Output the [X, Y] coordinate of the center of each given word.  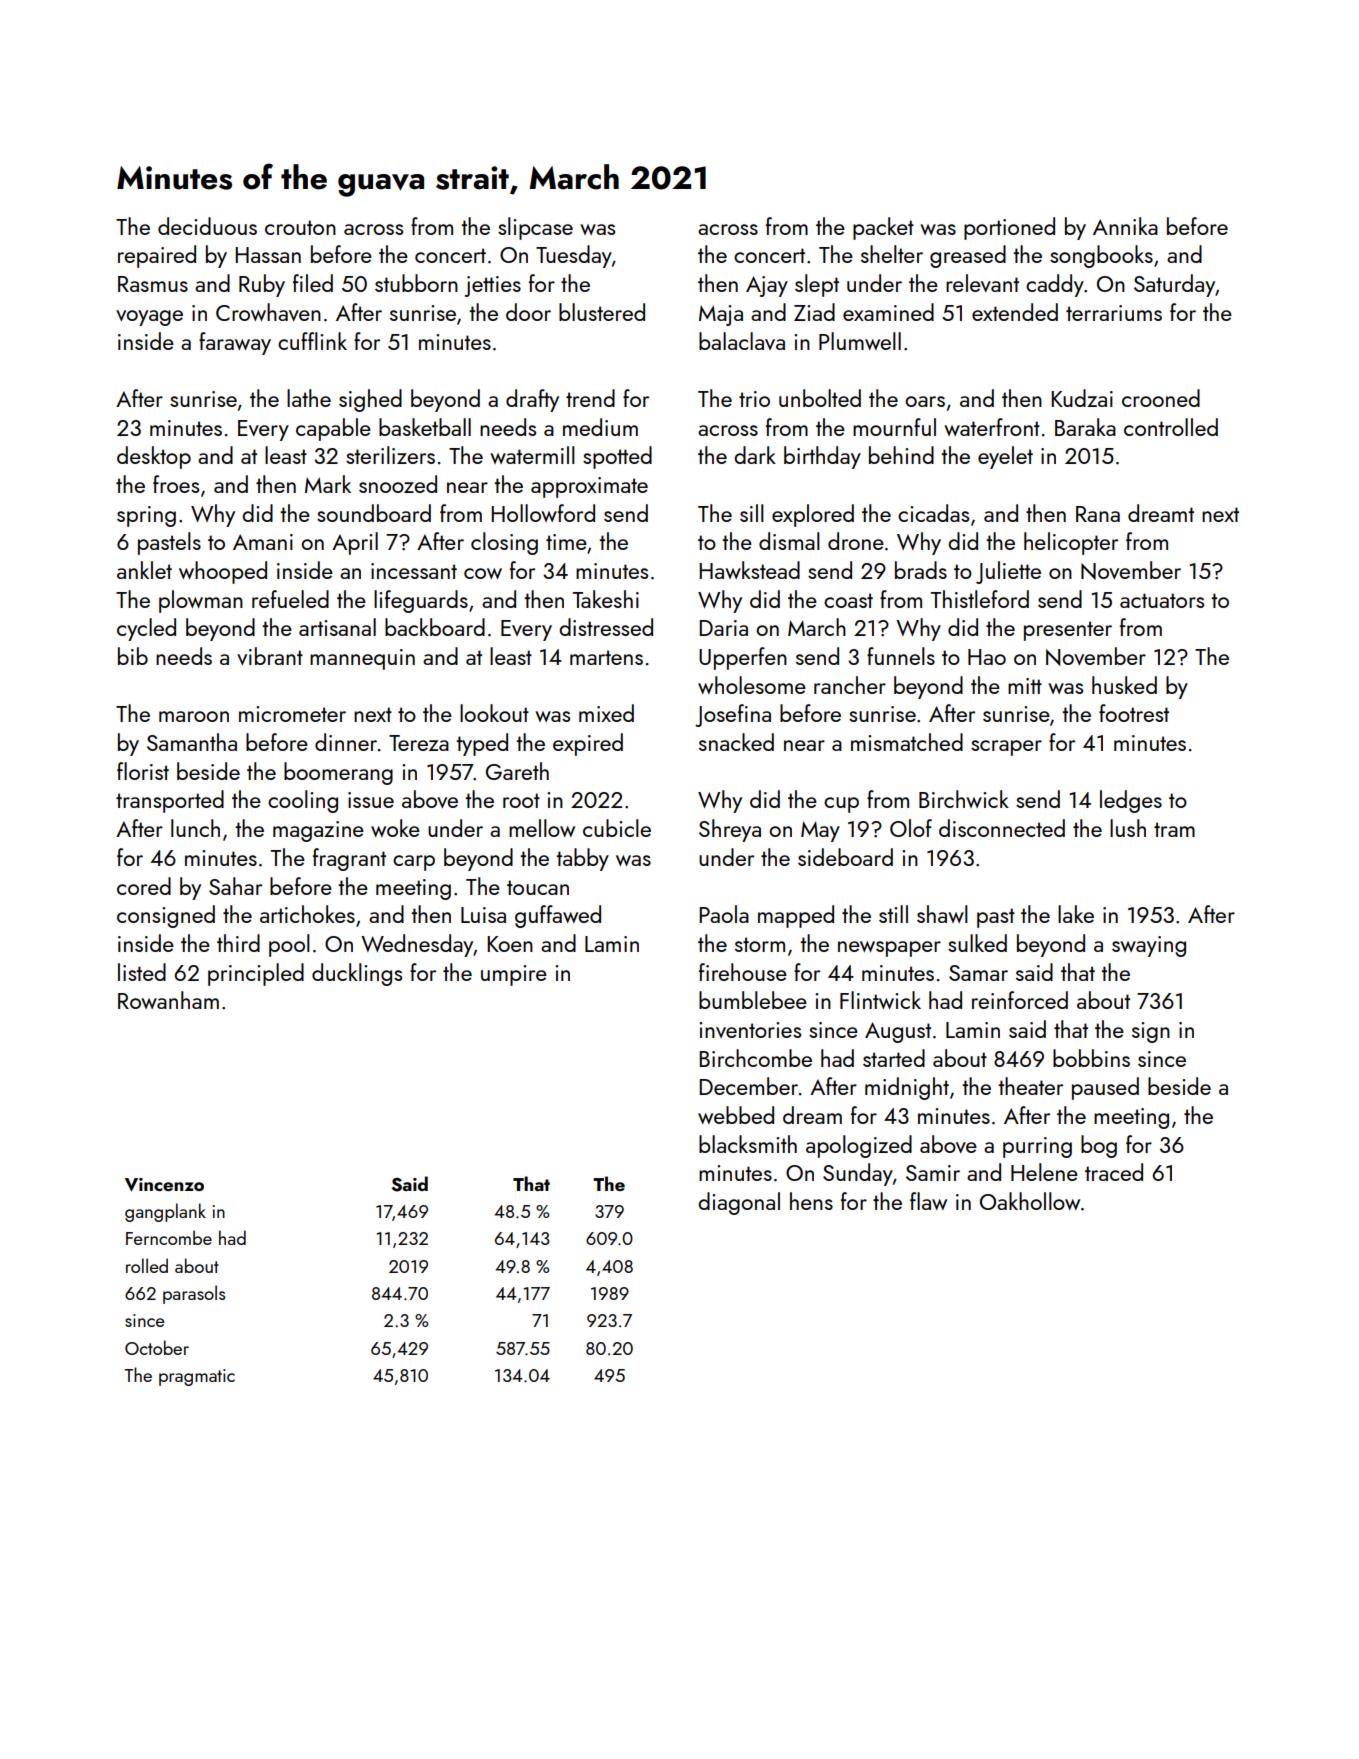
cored [144, 886]
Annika [1125, 226]
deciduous [207, 226]
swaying [1149, 946]
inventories [750, 1030]
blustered [602, 312]
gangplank [165, 1212]
